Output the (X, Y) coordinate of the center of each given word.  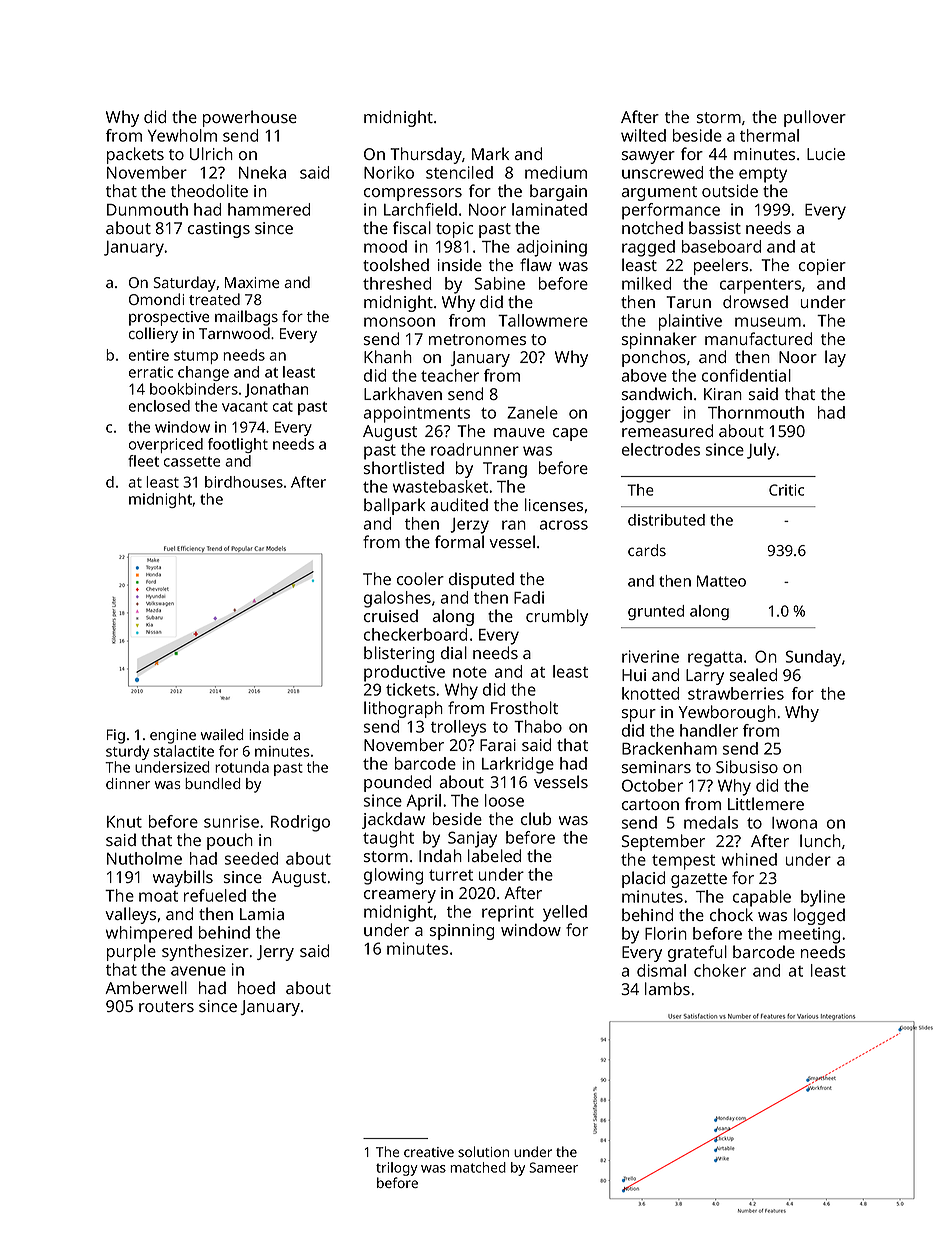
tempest (683, 862)
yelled (565, 913)
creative (429, 1152)
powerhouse (250, 118)
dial (454, 652)
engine (173, 736)
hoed (256, 987)
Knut (124, 821)
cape (570, 434)
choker (720, 970)
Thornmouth (756, 412)
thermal (769, 135)
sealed (753, 674)
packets (135, 155)
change (203, 373)
